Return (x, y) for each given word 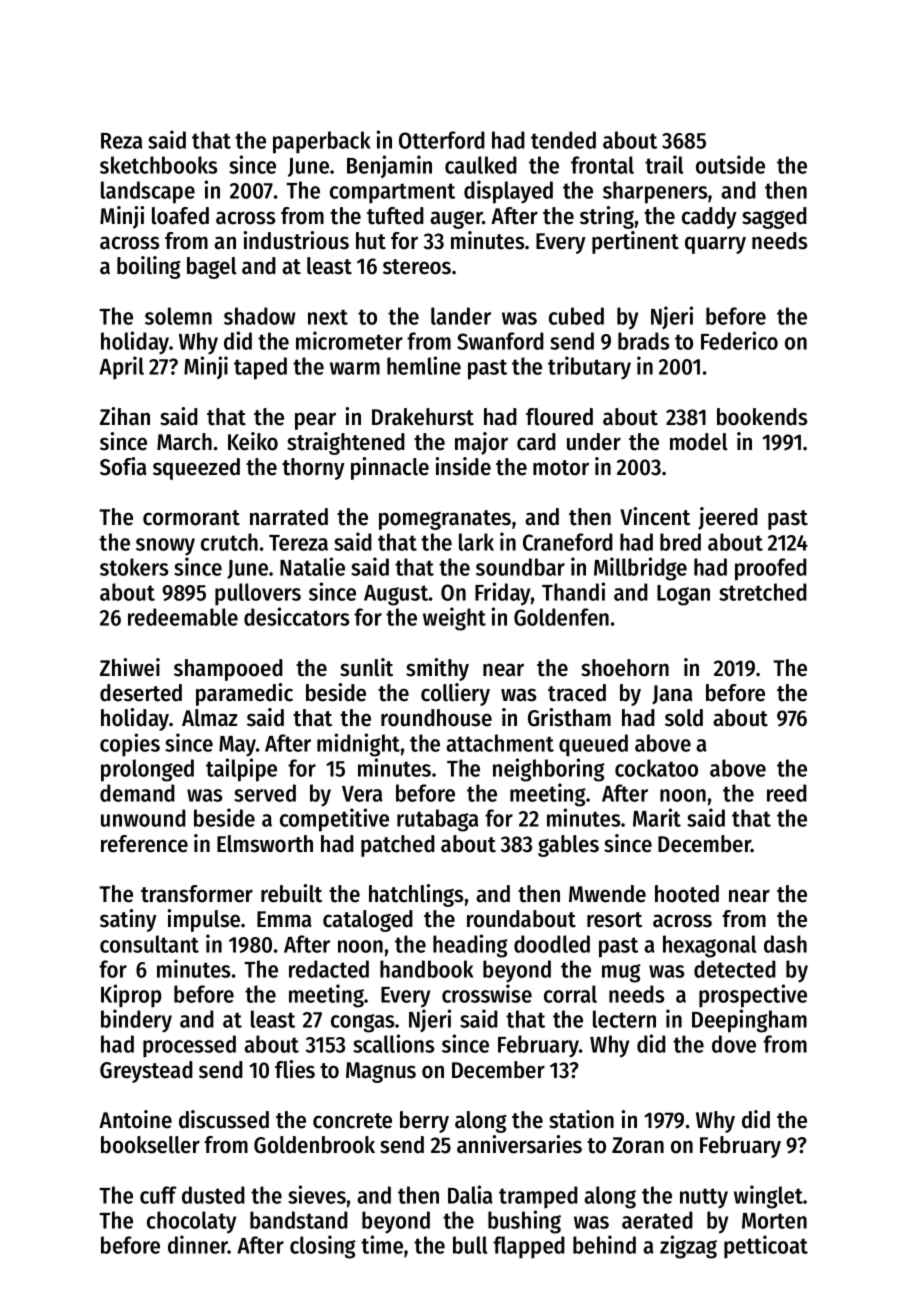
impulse (203, 920)
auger (456, 220)
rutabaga (438, 820)
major (481, 443)
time (382, 1244)
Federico (739, 340)
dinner (198, 1244)
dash (785, 944)
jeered (728, 518)
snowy (165, 547)
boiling (149, 267)
